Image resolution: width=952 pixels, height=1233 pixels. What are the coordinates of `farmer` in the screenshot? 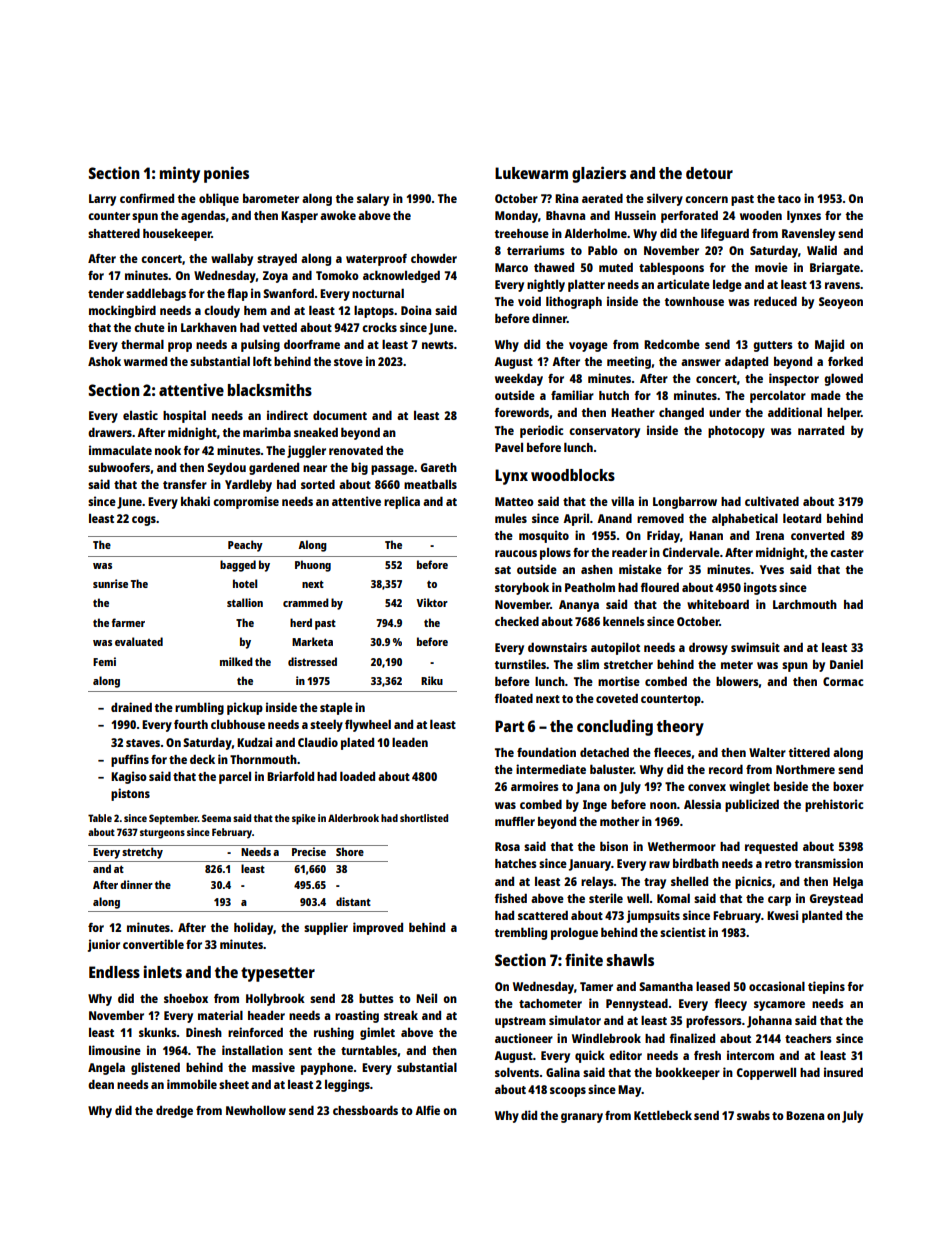 It's located at (128, 622).
